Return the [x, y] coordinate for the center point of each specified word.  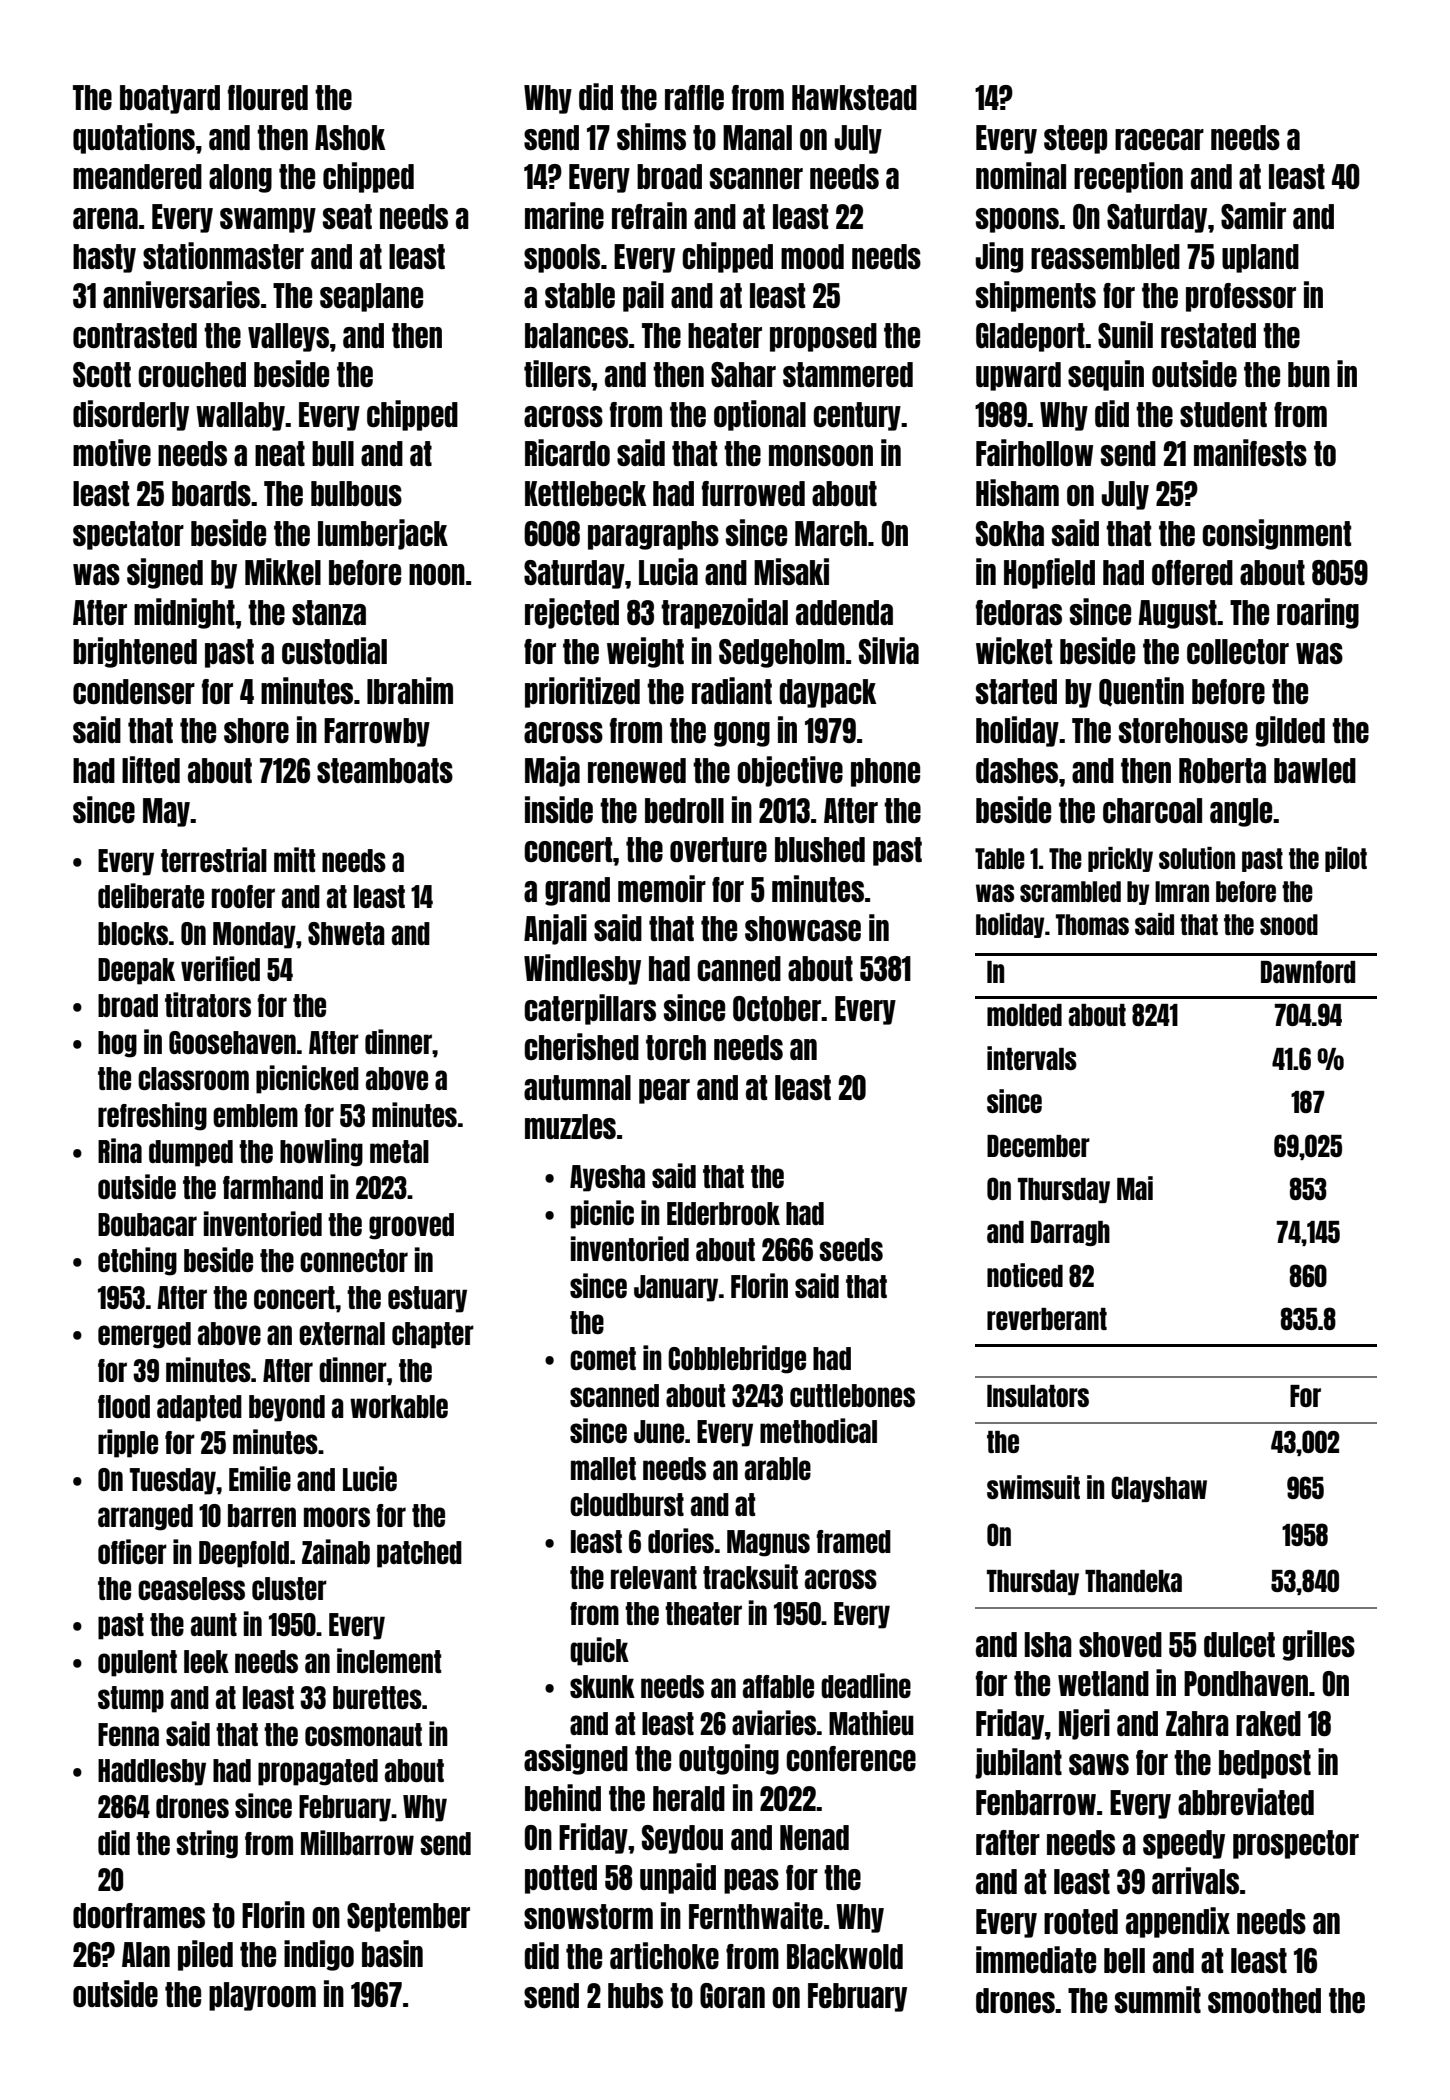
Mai [1135, 1188]
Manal [757, 137]
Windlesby [582, 969]
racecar [1159, 139]
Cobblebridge [737, 1359]
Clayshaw [1159, 1489]
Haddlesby [152, 1772]
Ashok [350, 137]
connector [354, 1260]
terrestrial [214, 859]
